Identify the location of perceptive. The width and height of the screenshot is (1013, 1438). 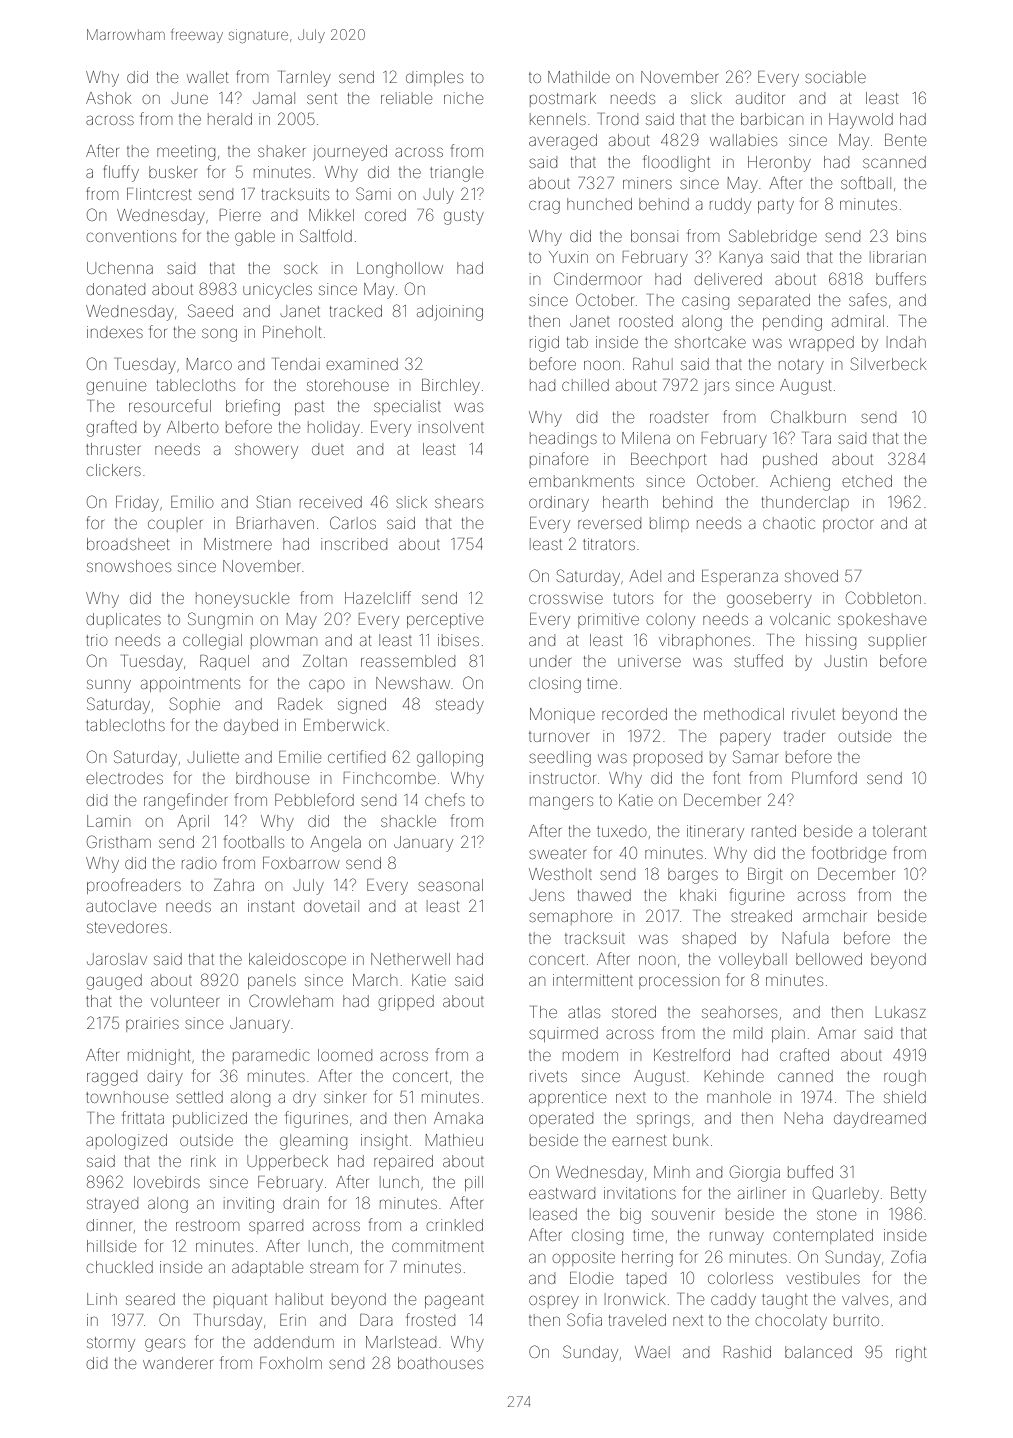
(445, 620).
